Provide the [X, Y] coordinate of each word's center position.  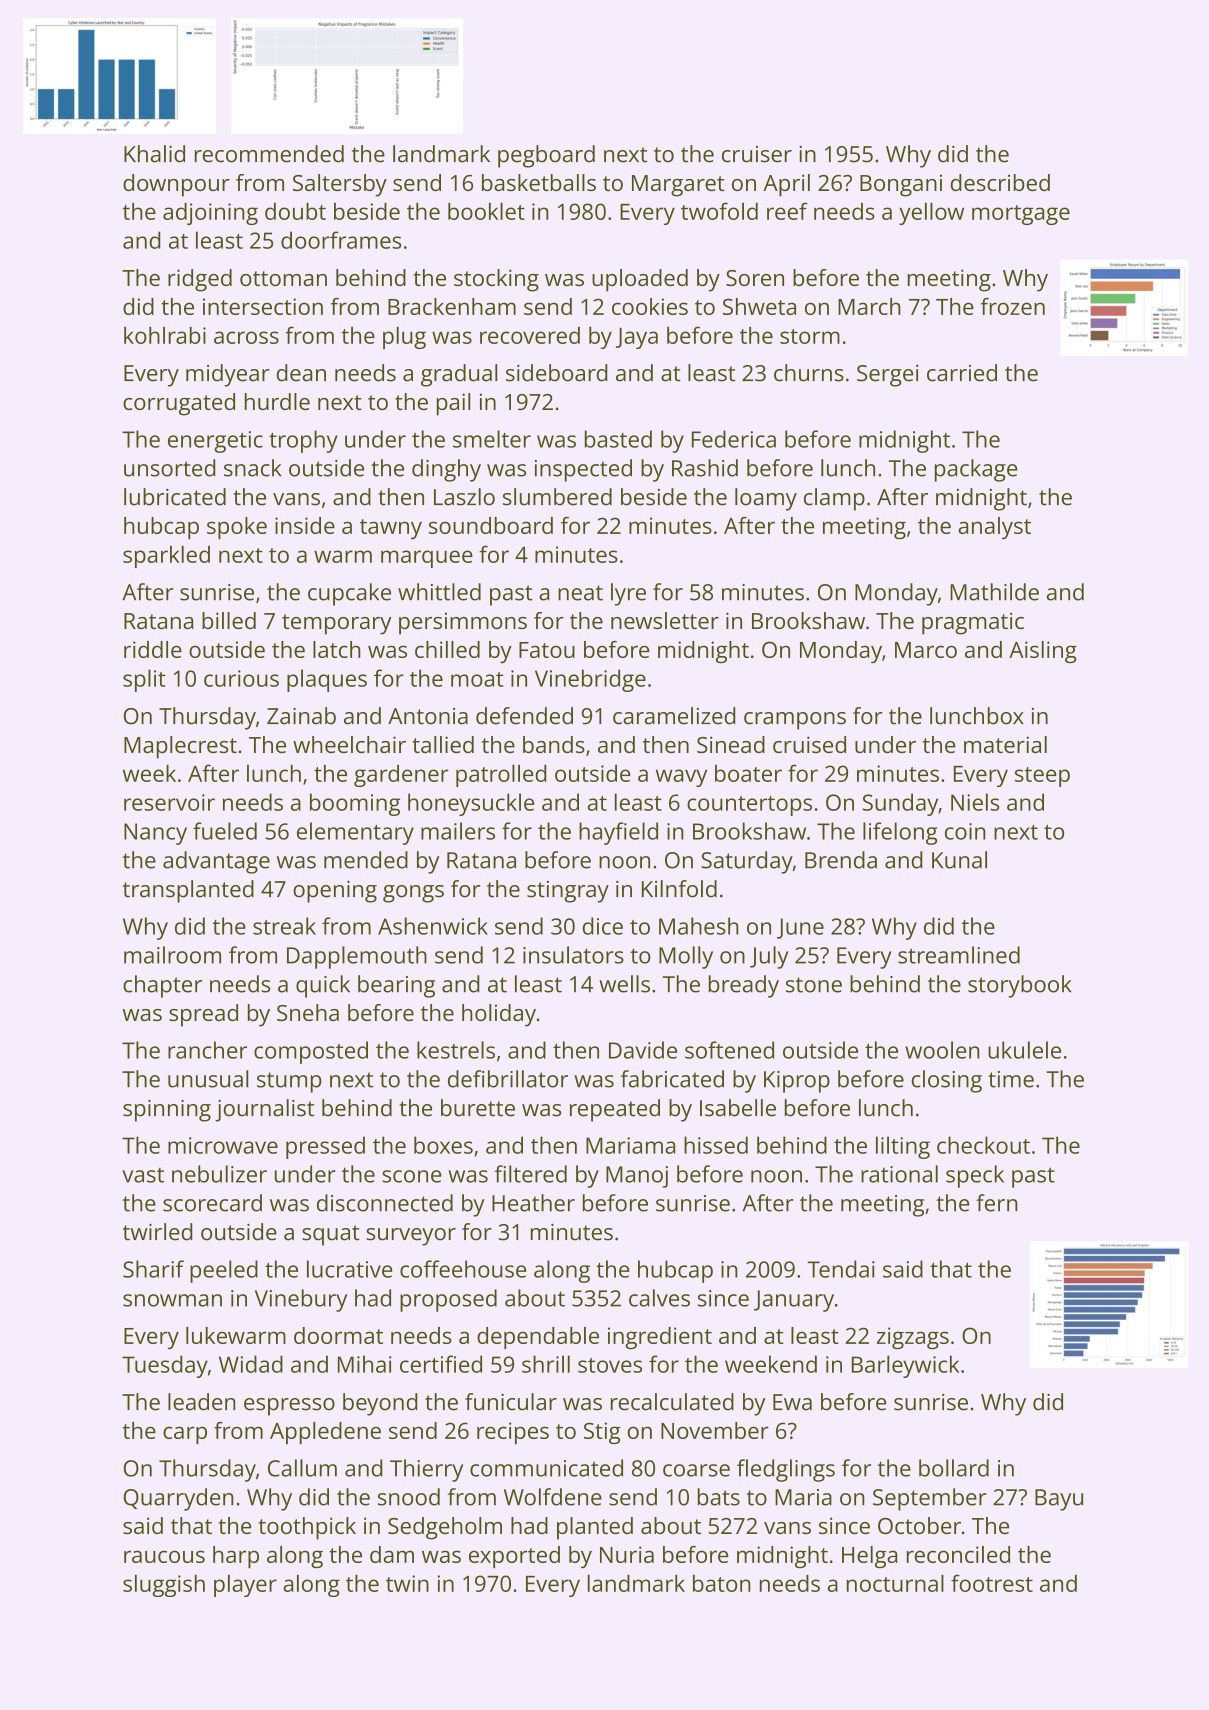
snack [253, 468]
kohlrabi [165, 335]
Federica [734, 439]
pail [453, 404]
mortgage [1021, 215]
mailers [458, 831]
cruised [809, 744]
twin [407, 1583]
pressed [325, 1147]
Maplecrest [180, 747]
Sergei [887, 376]
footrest [992, 1583]
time [1011, 1079]
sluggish [164, 1586]
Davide [643, 1050]
